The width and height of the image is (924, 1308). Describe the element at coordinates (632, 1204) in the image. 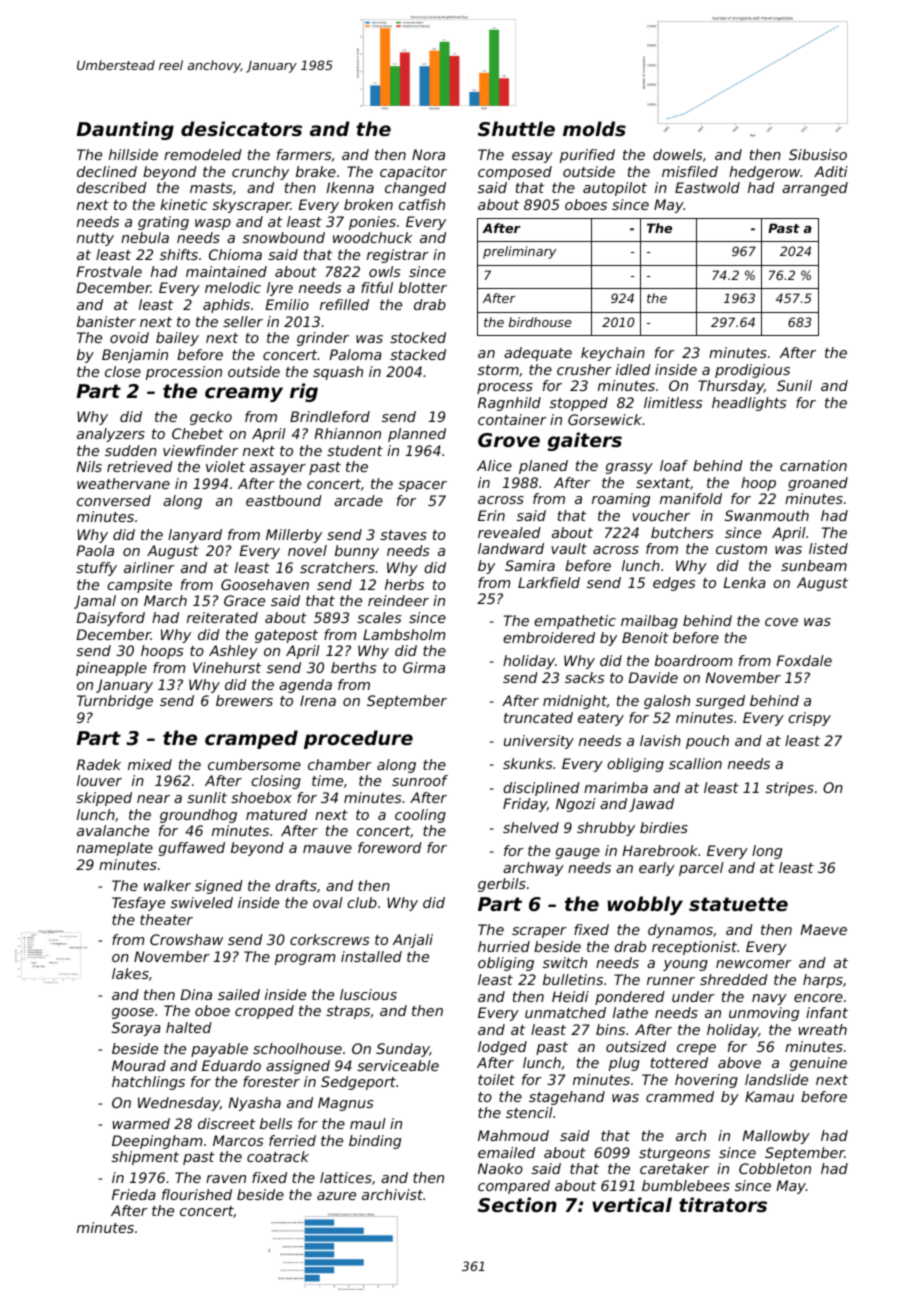

I see `vertical` at that location.
